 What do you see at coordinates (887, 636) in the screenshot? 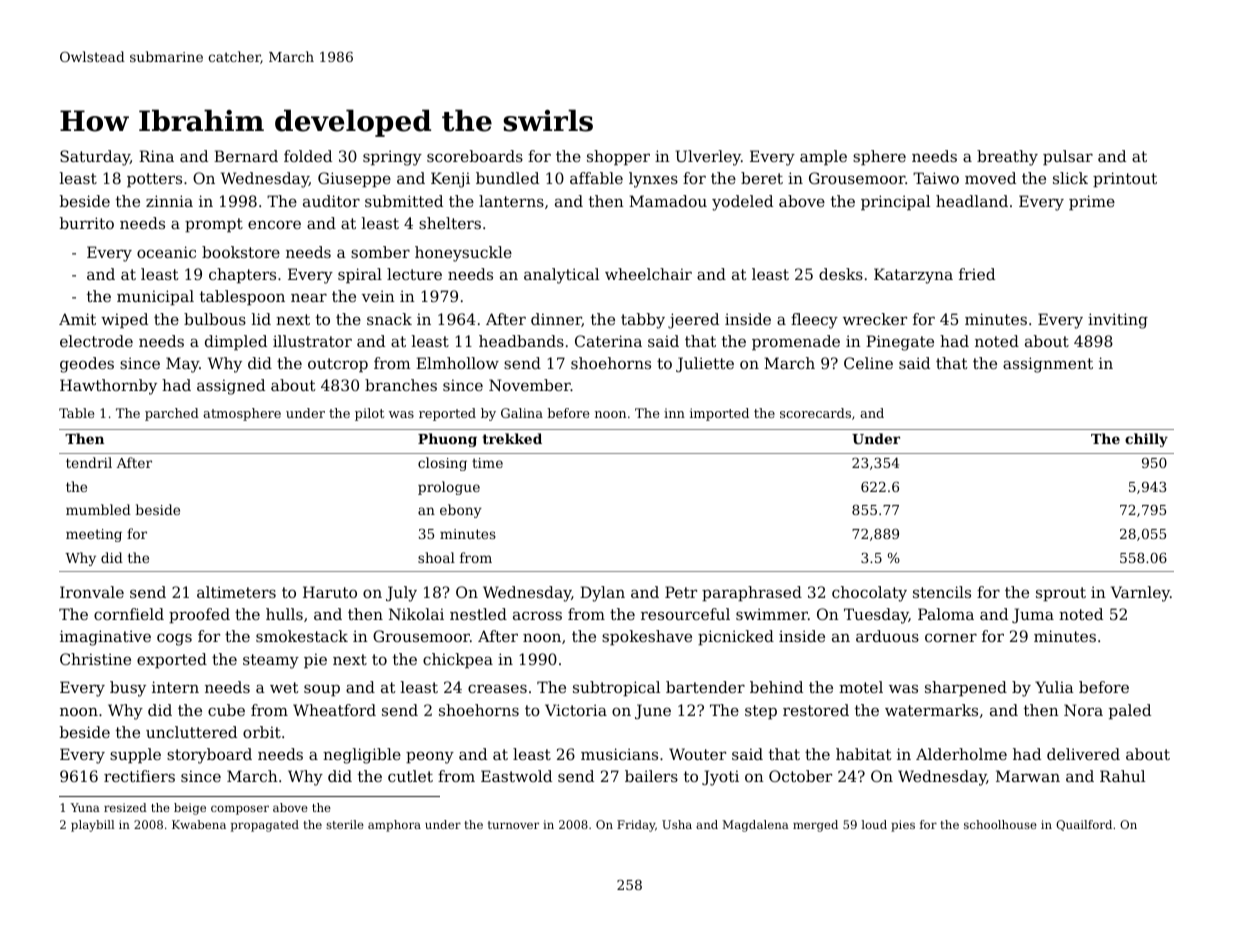
I see `arduous` at bounding box center [887, 636].
